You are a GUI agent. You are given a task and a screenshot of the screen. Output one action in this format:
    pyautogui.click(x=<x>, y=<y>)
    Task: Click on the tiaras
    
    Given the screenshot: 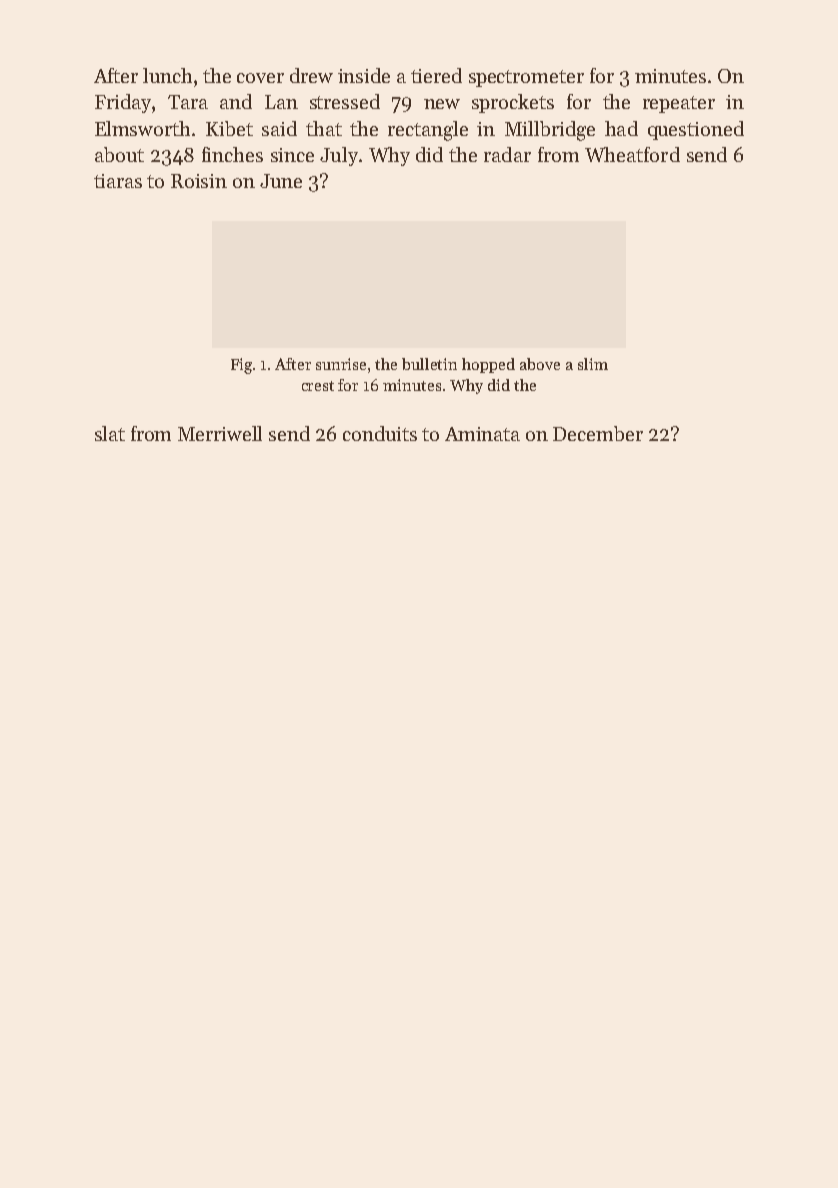 What is the action you would take?
    pyautogui.click(x=118, y=181)
